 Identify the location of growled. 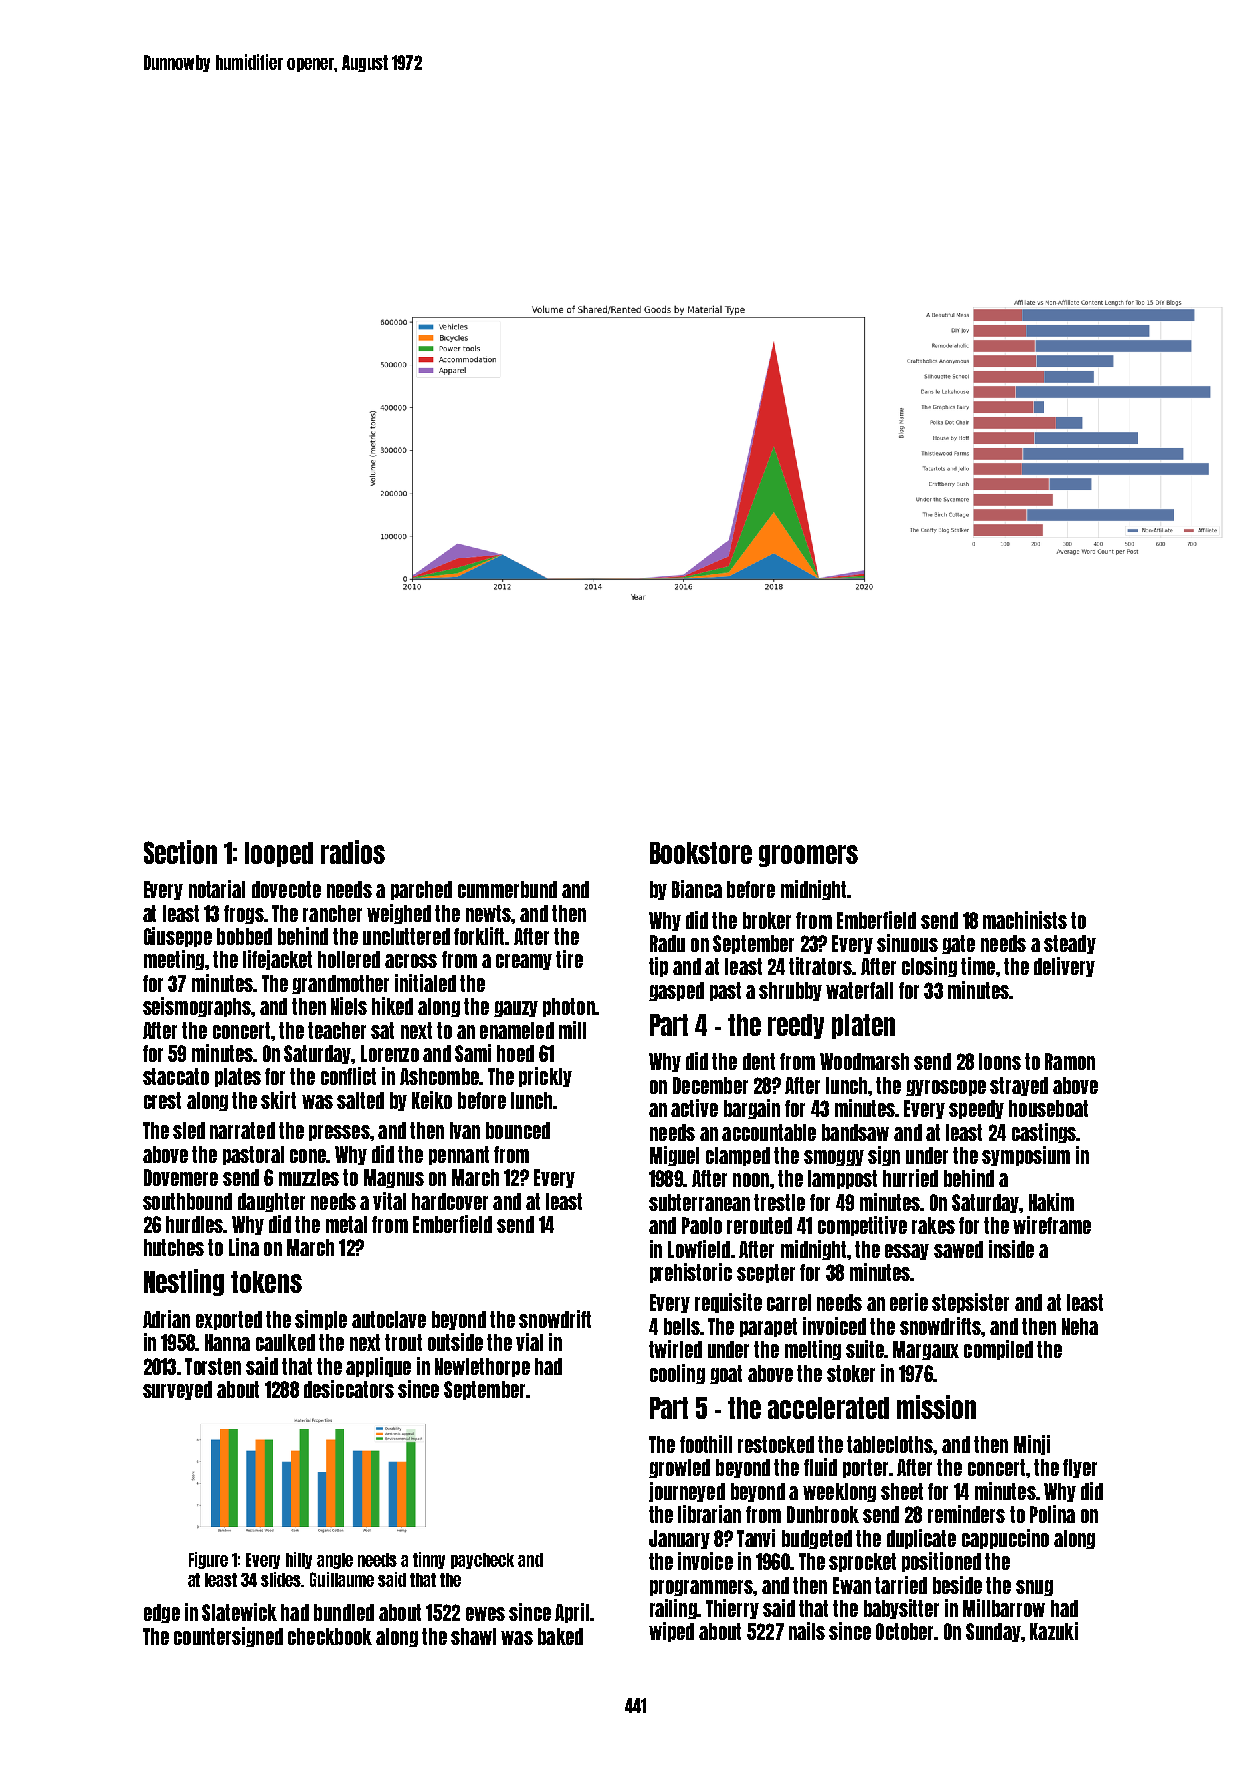
(679, 1468).
